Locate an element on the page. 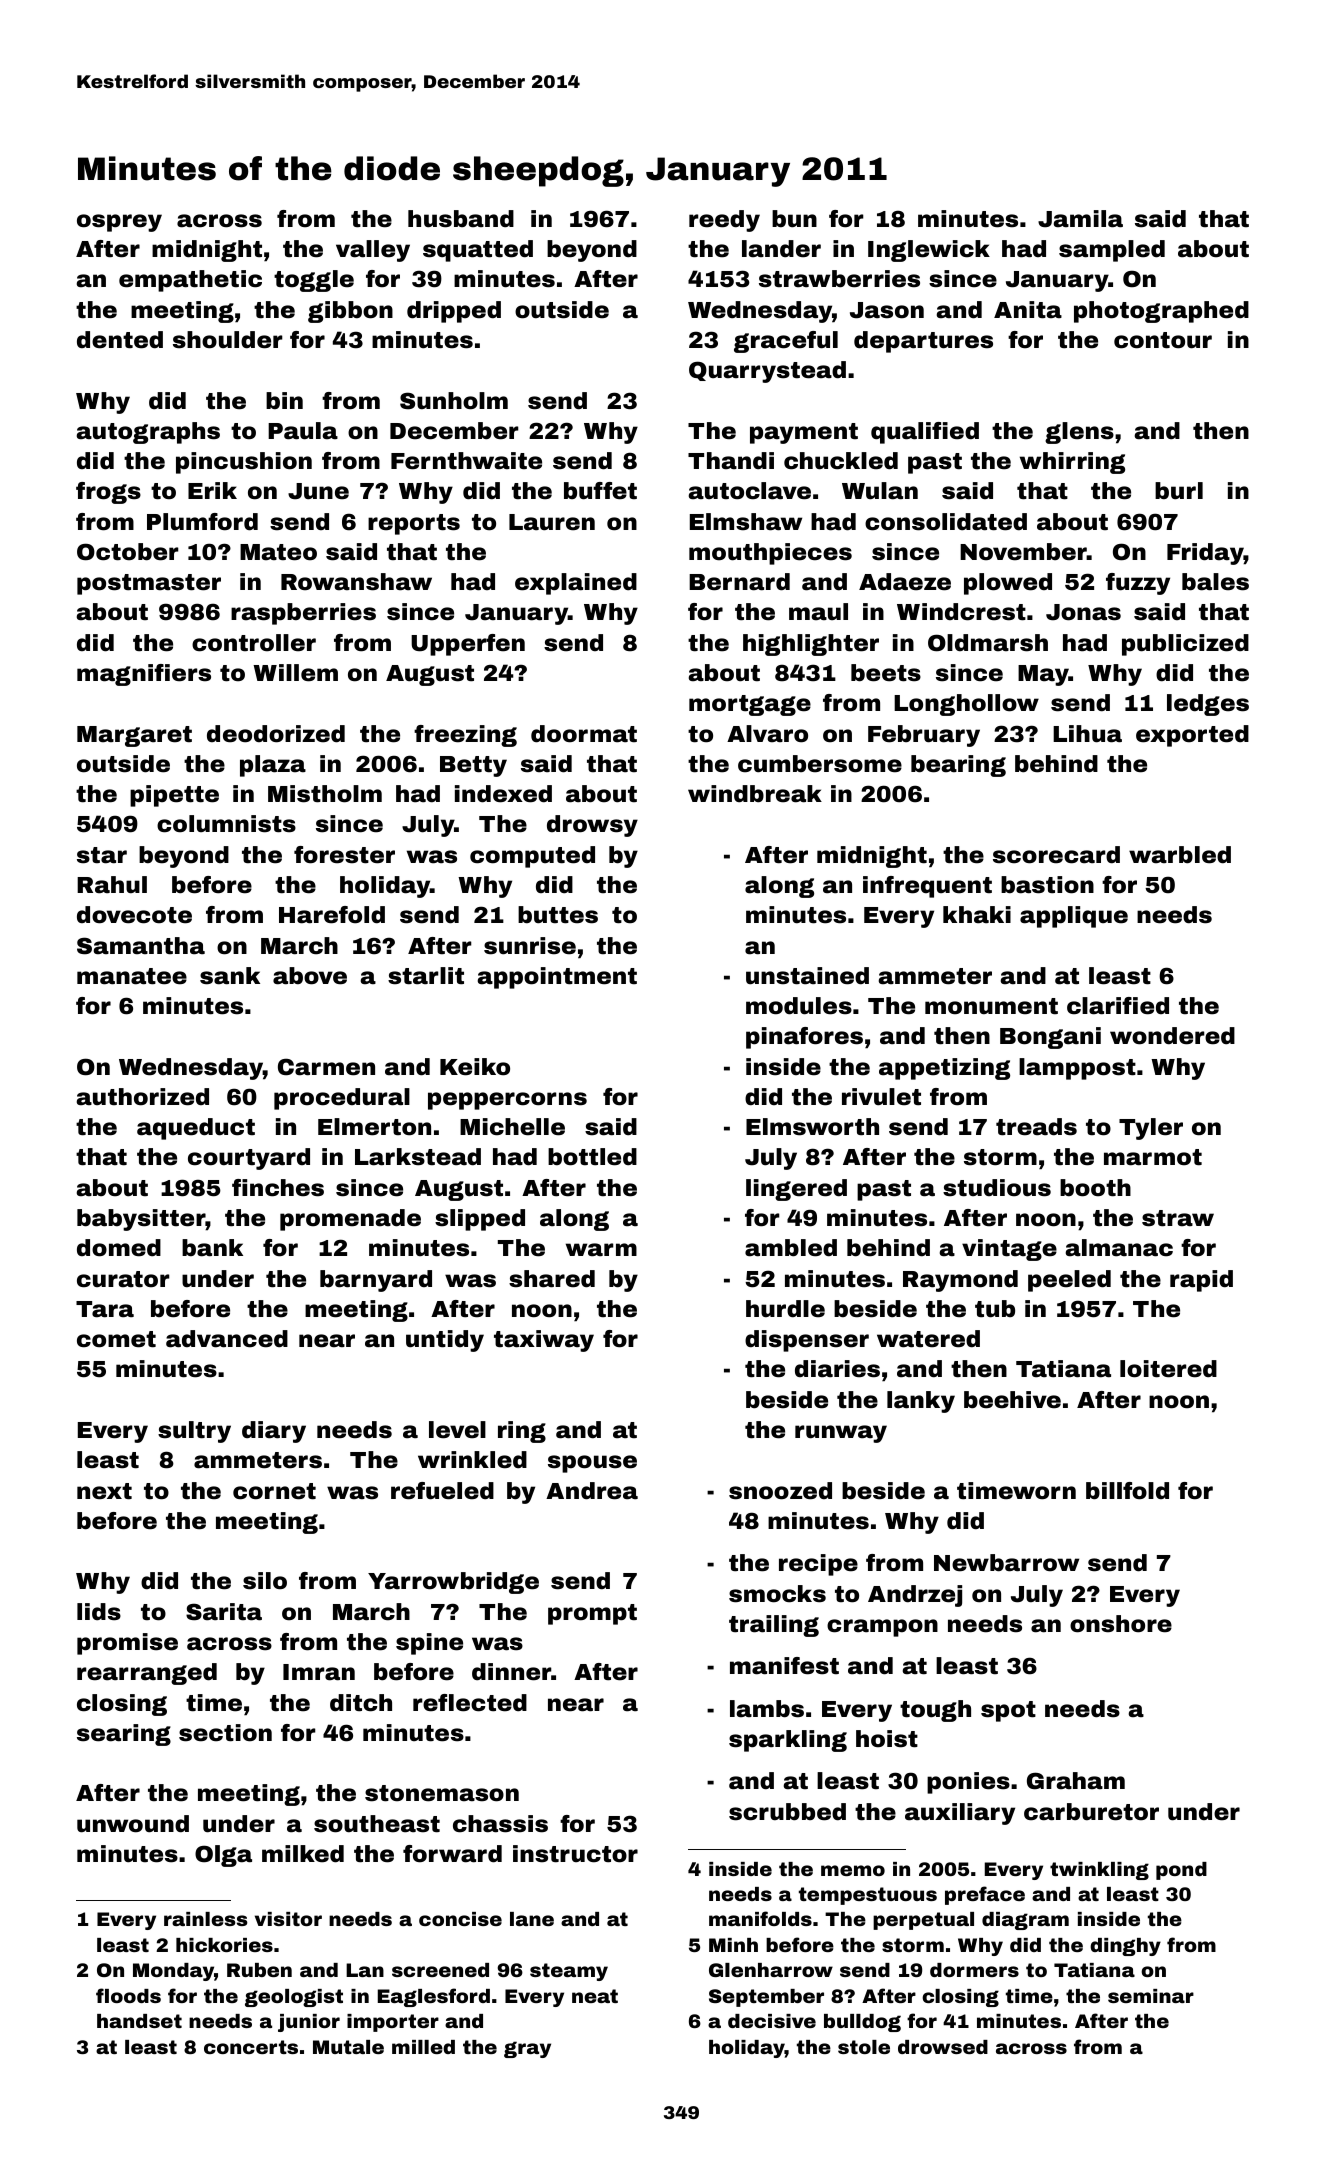  authorized is located at coordinates (143, 1097).
